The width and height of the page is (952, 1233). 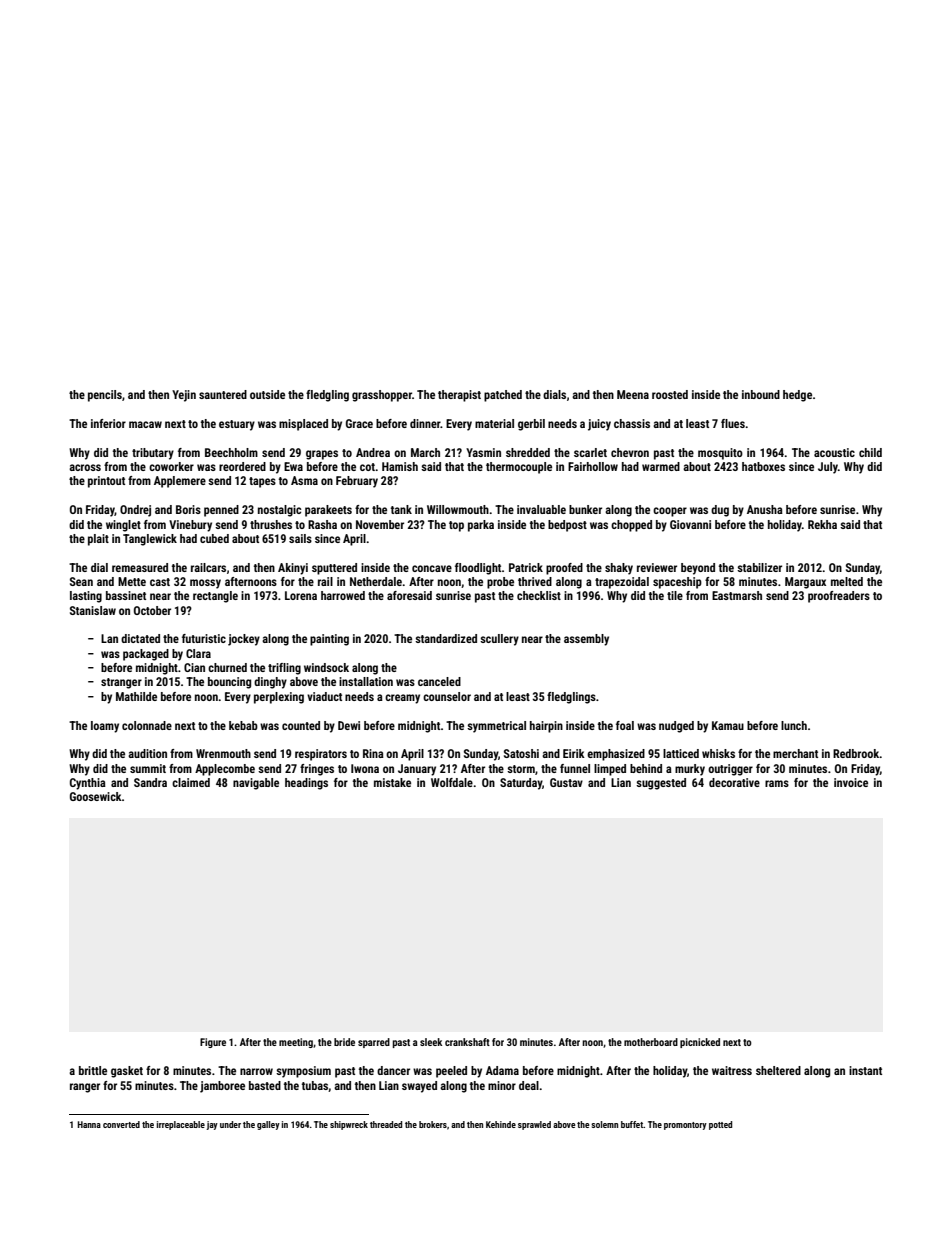 What do you see at coordinates (425, 423) in the page?
I see `dinner` at bounding box center [425, 423].
